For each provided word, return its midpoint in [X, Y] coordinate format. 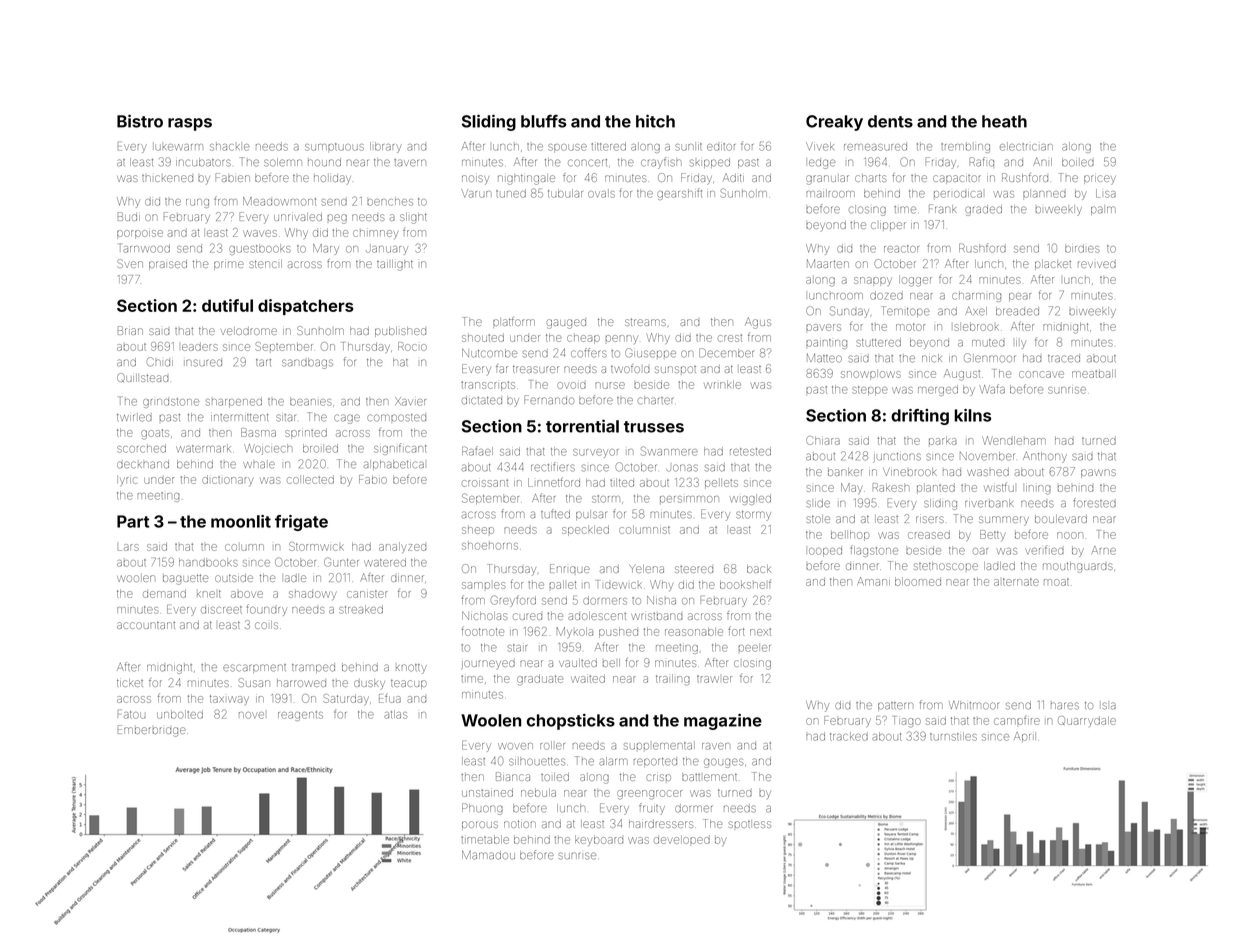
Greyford [513, 601]
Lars [128, 547]
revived [1097, 264]
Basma [258, 432]
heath [1004, 121]
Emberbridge [151, 731]
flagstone [874, 551]
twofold [630, 368]
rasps [190, 124]
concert [587, 163]
